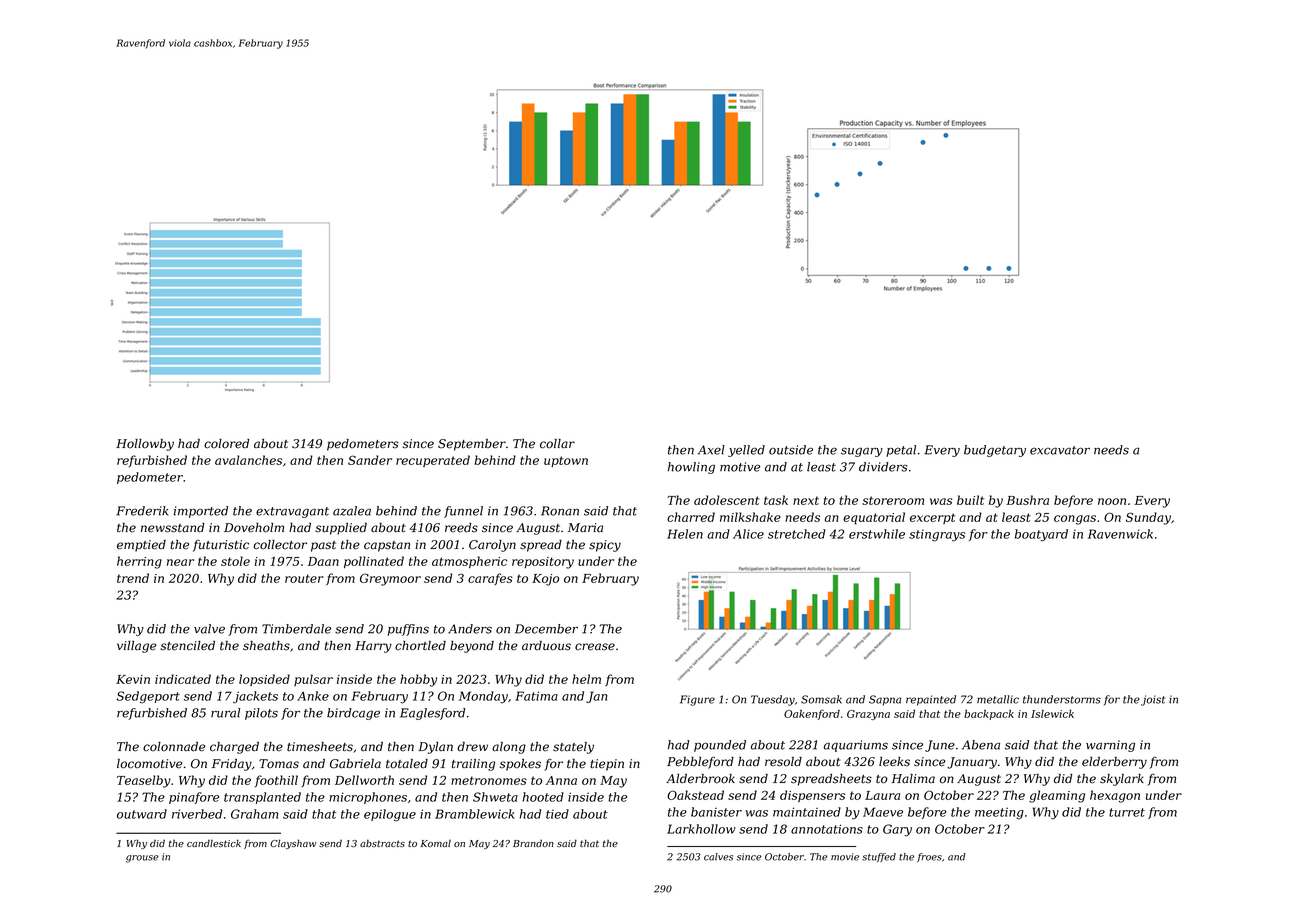 This document has width=1308, height=924. What do you see at coordinates (145, 445) in the document?
I see `Hollowby` at bounding box center [145, 445].
